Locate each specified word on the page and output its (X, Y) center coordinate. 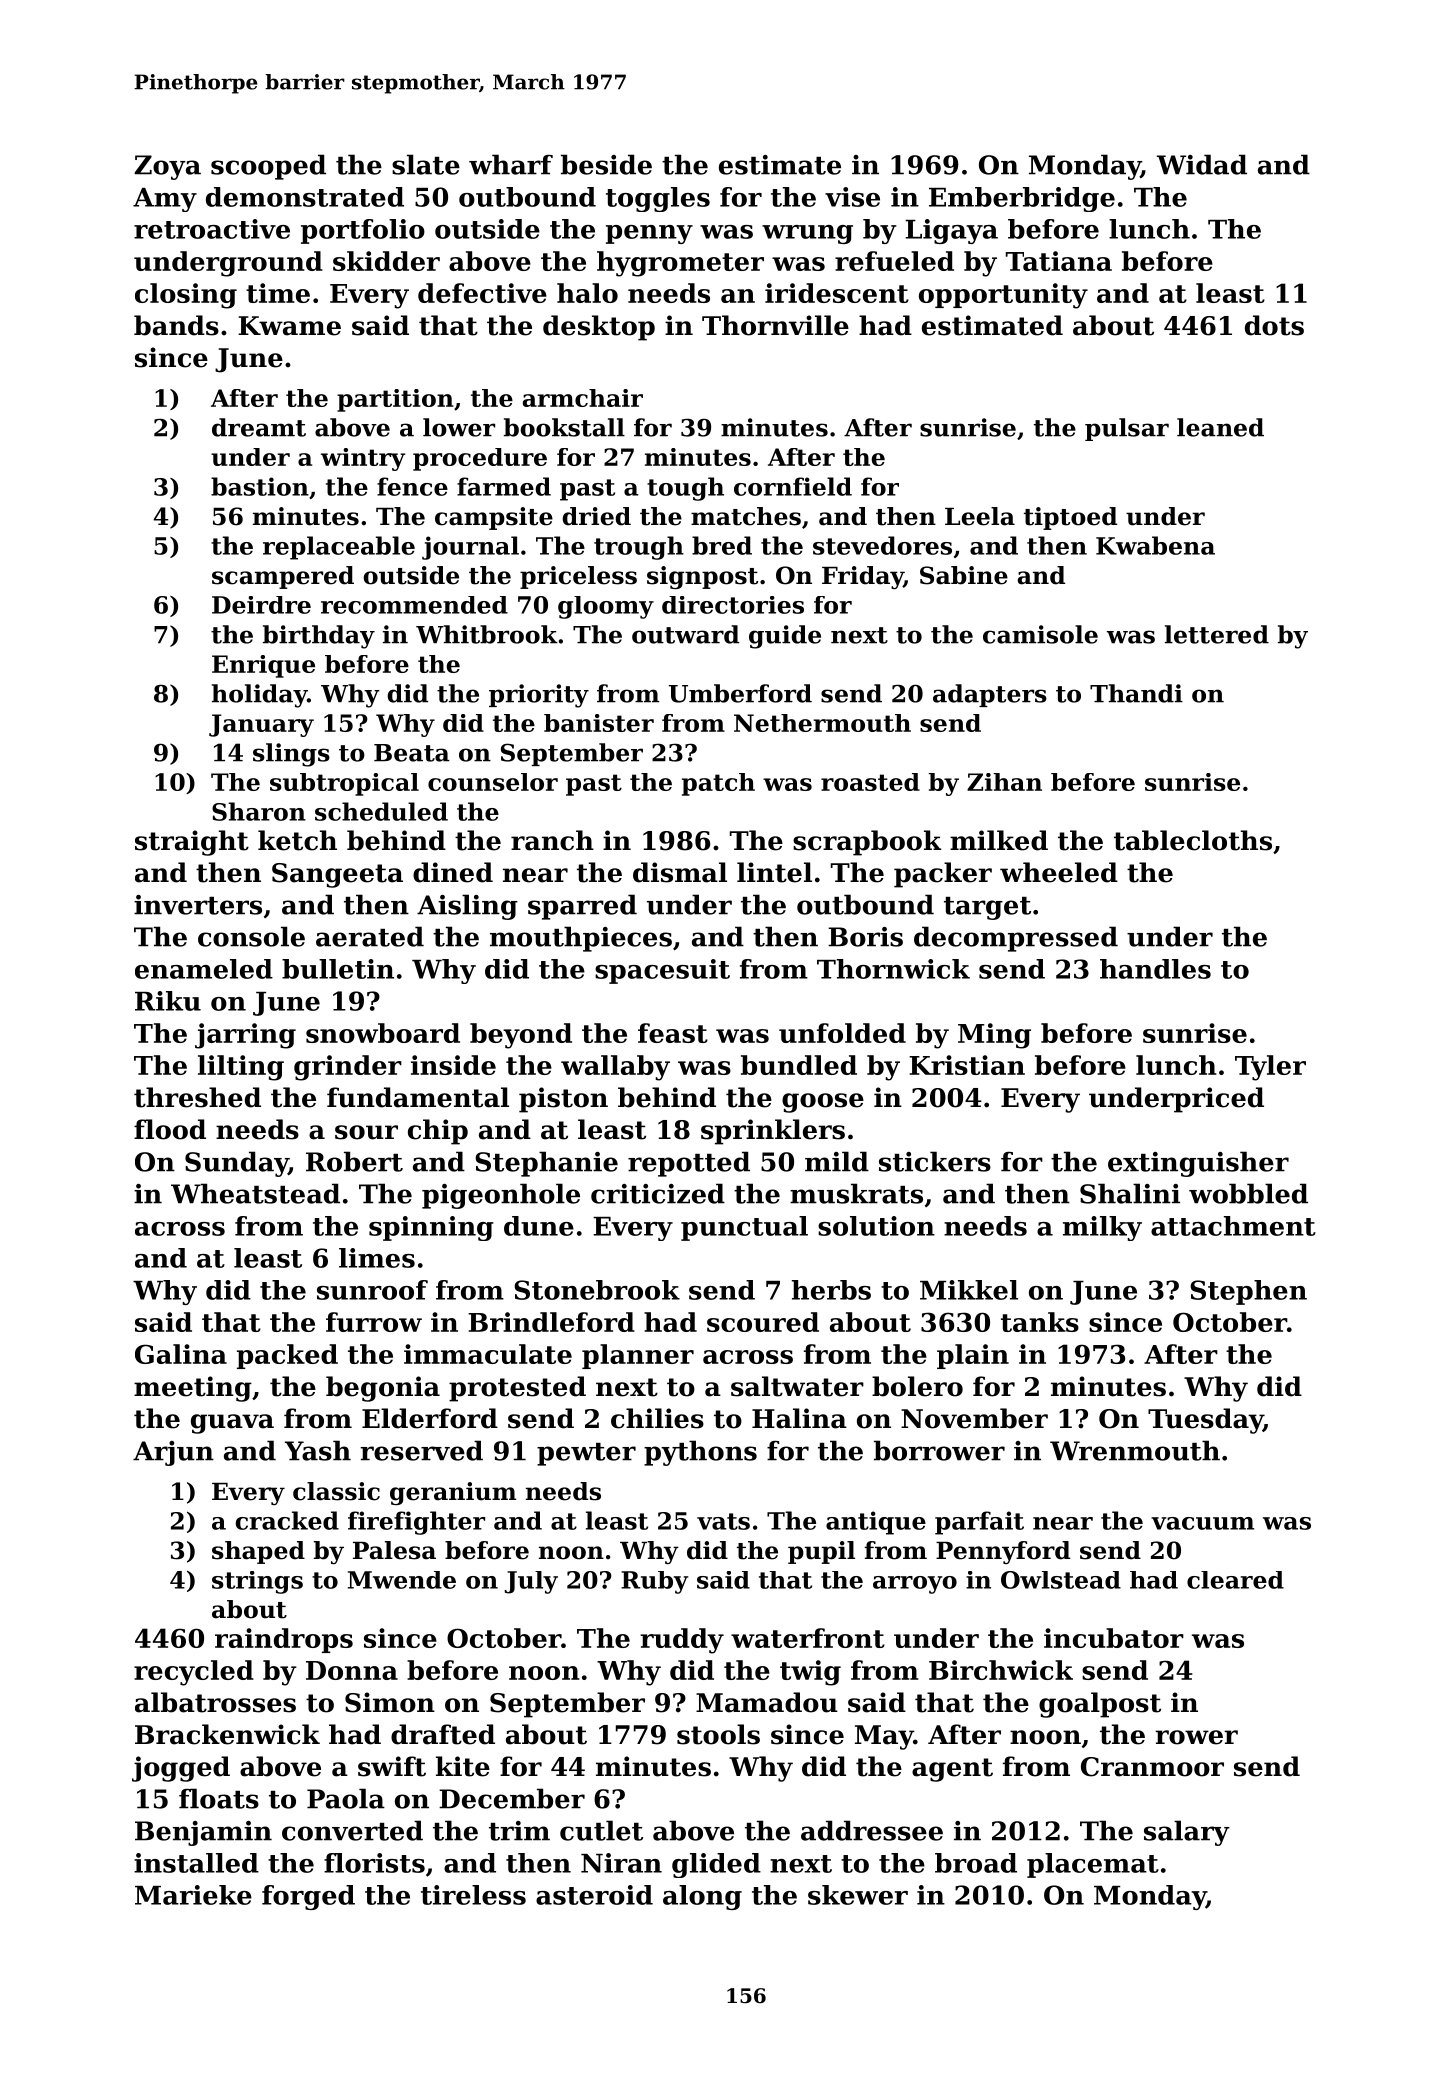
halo (587, 293)
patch (718, 784)
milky (1102, 1228)
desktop (599, 328)
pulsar (1127, 429)
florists (374, 1863)
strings (257, 1582)
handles (1155, 969)
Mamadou (767, 1702)
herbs (831, 1290)
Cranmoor (1152, 1767)
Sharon (259, 811)
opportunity (1003, 296)
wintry (363, 459)
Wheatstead (255, 1193)
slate (426, 164)
